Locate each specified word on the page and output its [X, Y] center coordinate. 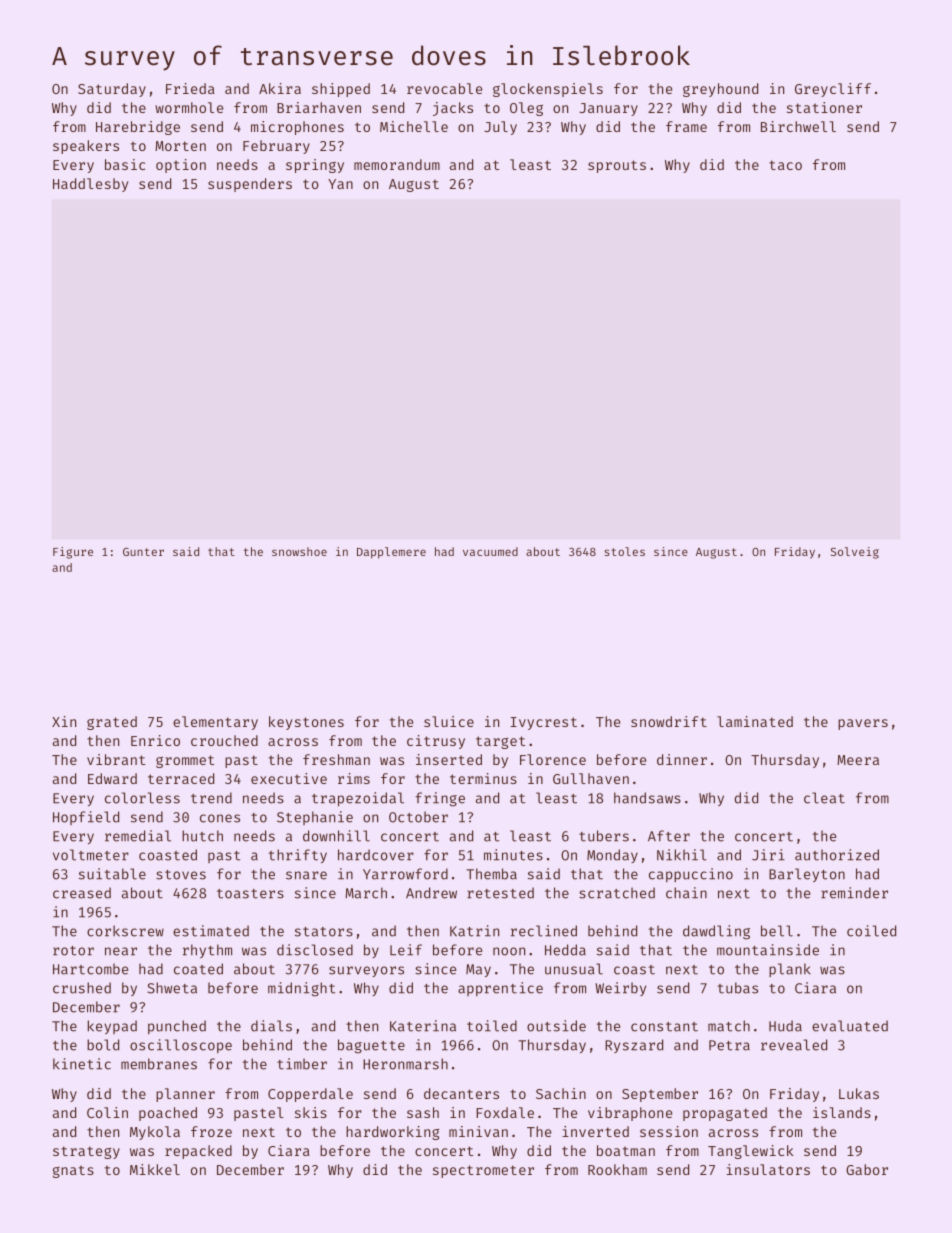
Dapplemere [391, 553]
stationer [824, 107]
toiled [492, 1026]
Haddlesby [90, 185]
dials [271, 1026]
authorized [837, 855]
